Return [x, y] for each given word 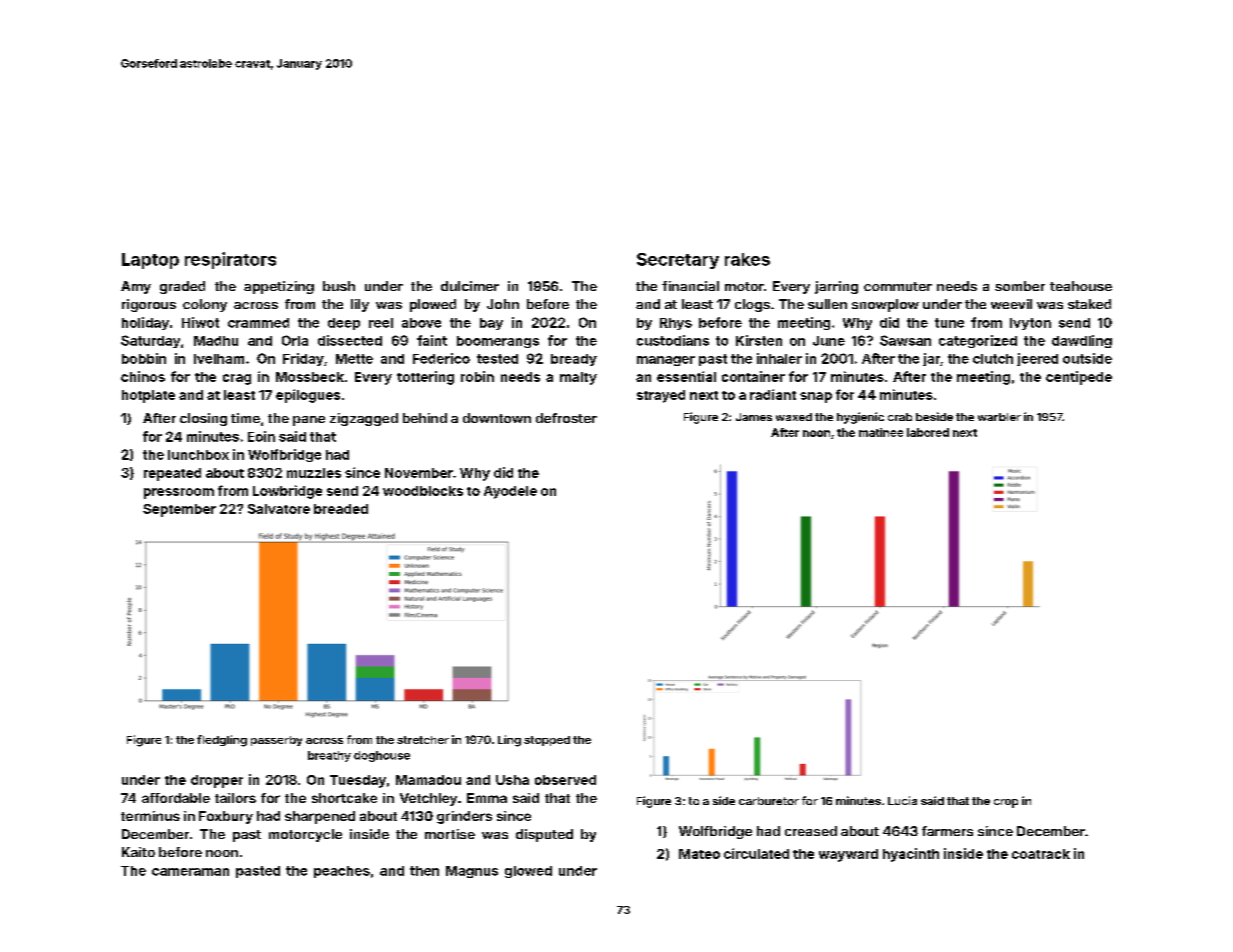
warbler [999, 417]
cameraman [190, 872]
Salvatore [279, 509]
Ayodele [510, 492]
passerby [276, 741]
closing [203, 419]
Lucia [902, 800]
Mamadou [428, 780]
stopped [547, 741]
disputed [544, 835]
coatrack [1041, 854]
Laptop [150, 261]
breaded [341, 509]
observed [565, 780]
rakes [747, 259]
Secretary [678, 261]
